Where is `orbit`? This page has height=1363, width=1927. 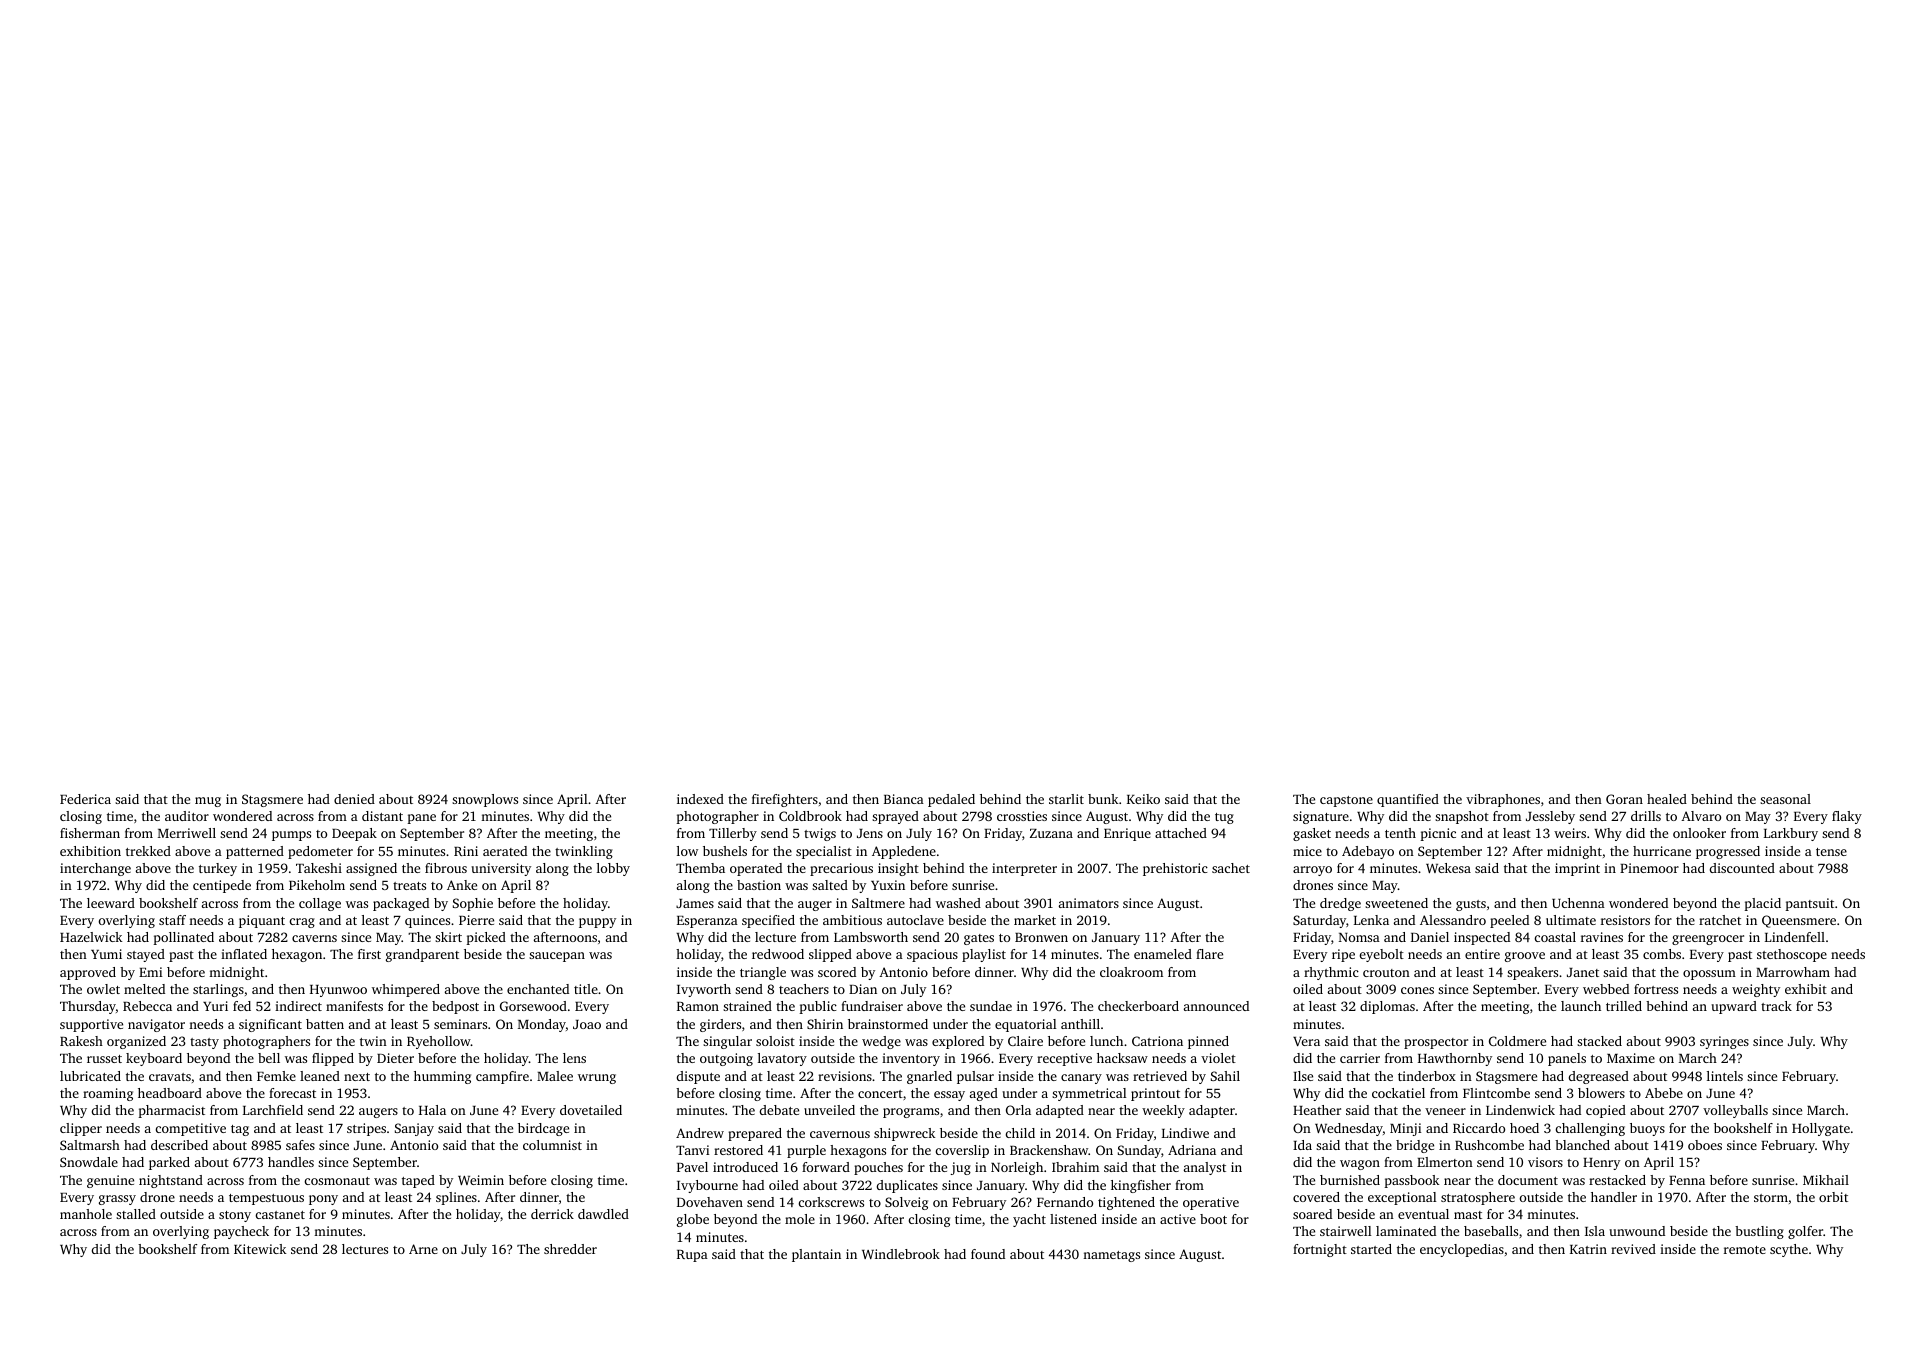 orbit is located at coordinates (1833, 1197).
